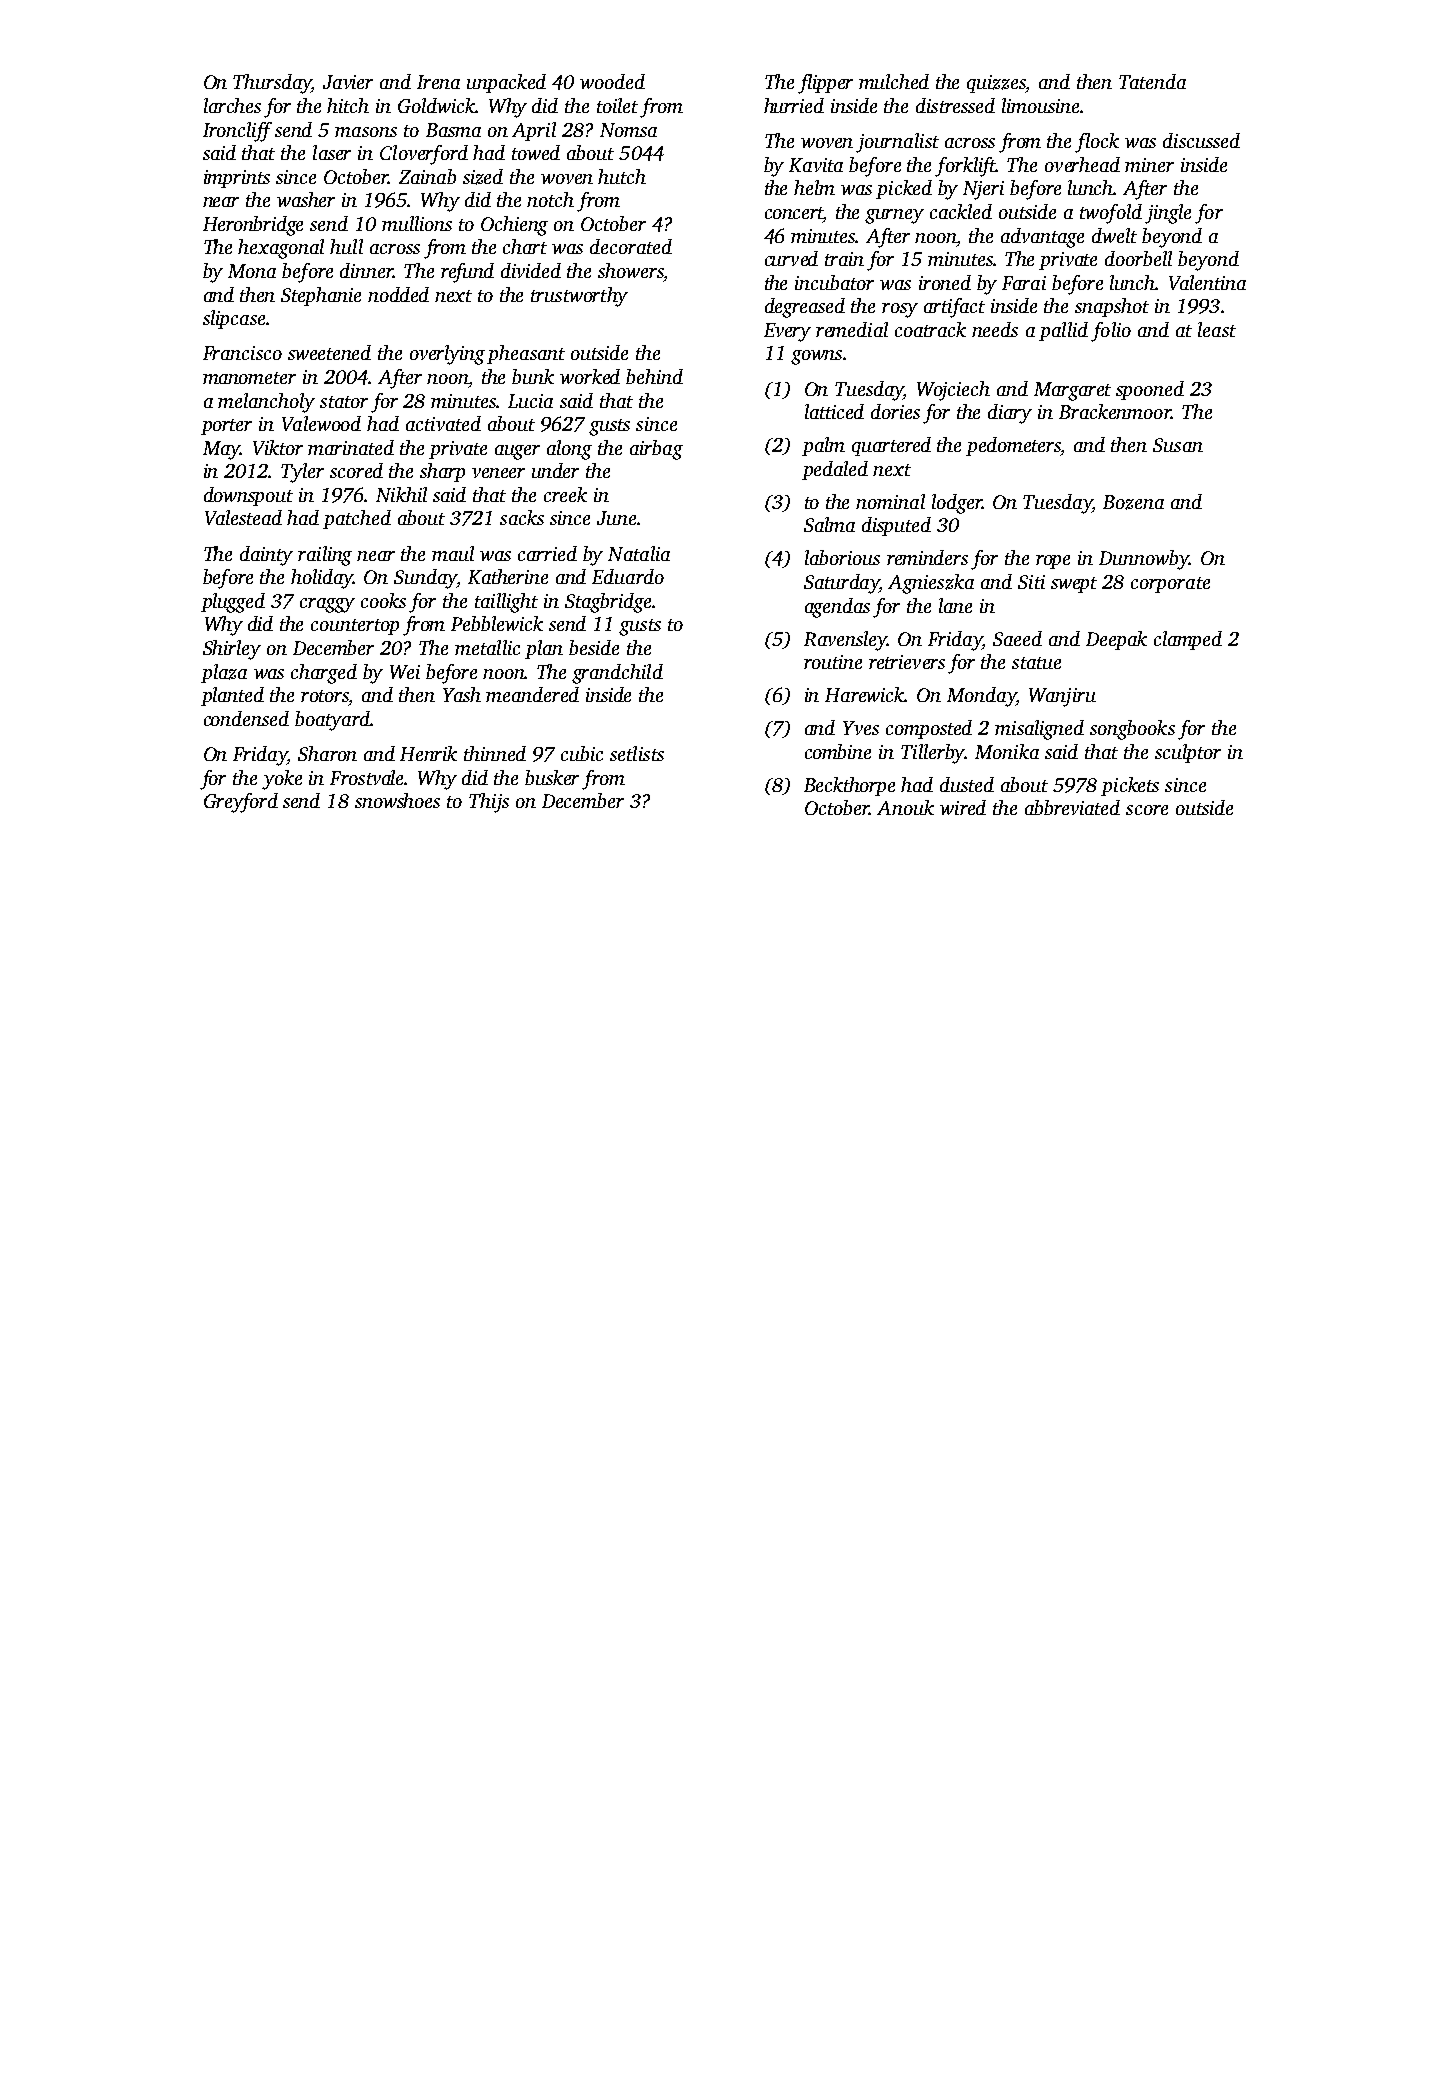 This document has width=1450, height=2100. What do you see at coordinates (631, 246) in the document?
I see `decorated` at bounding box center [631, 246].
